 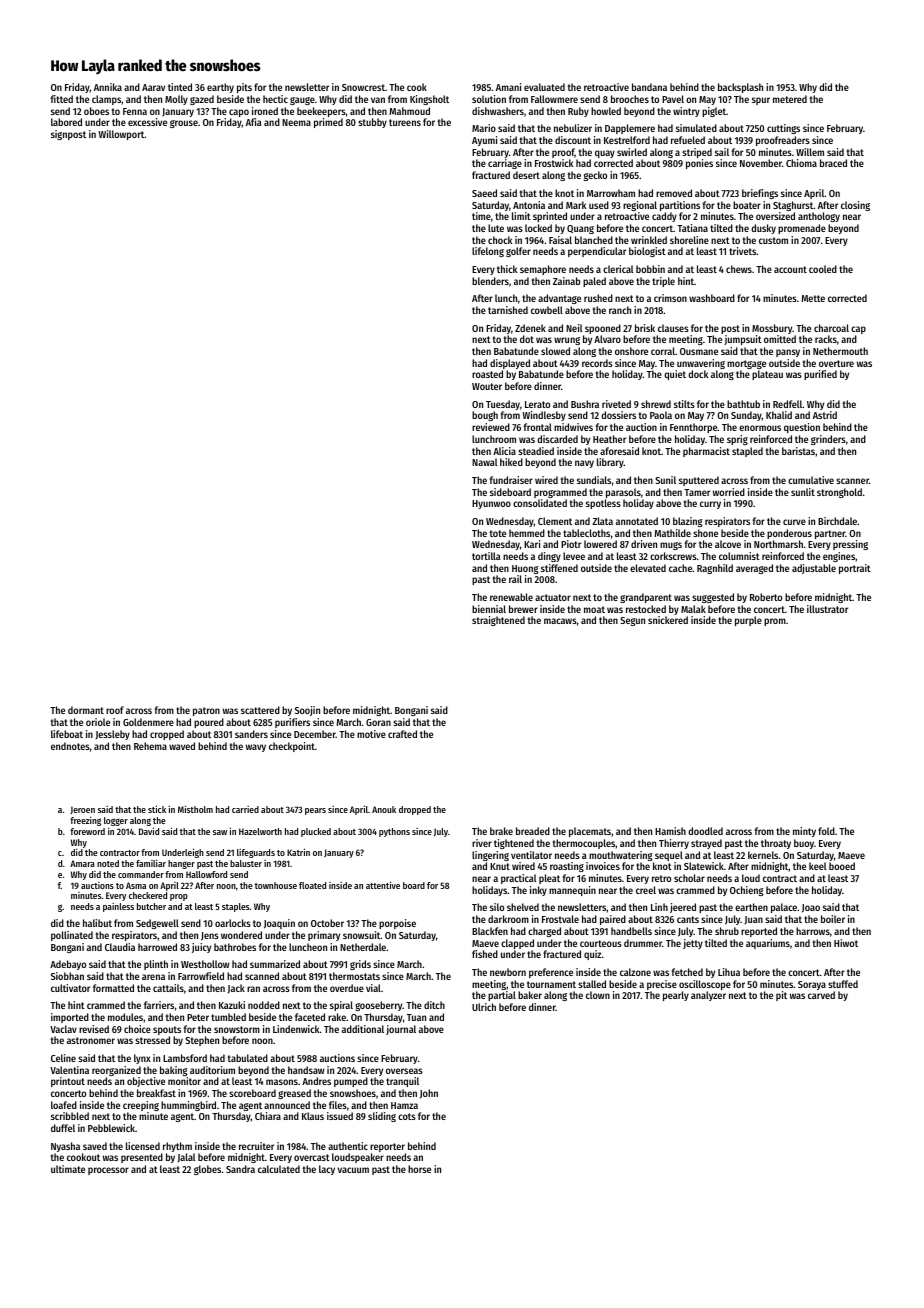 What do you see at coordinates (353, 1170) in the page?
I see `vacuum` at bounding box center [353, 1170].
